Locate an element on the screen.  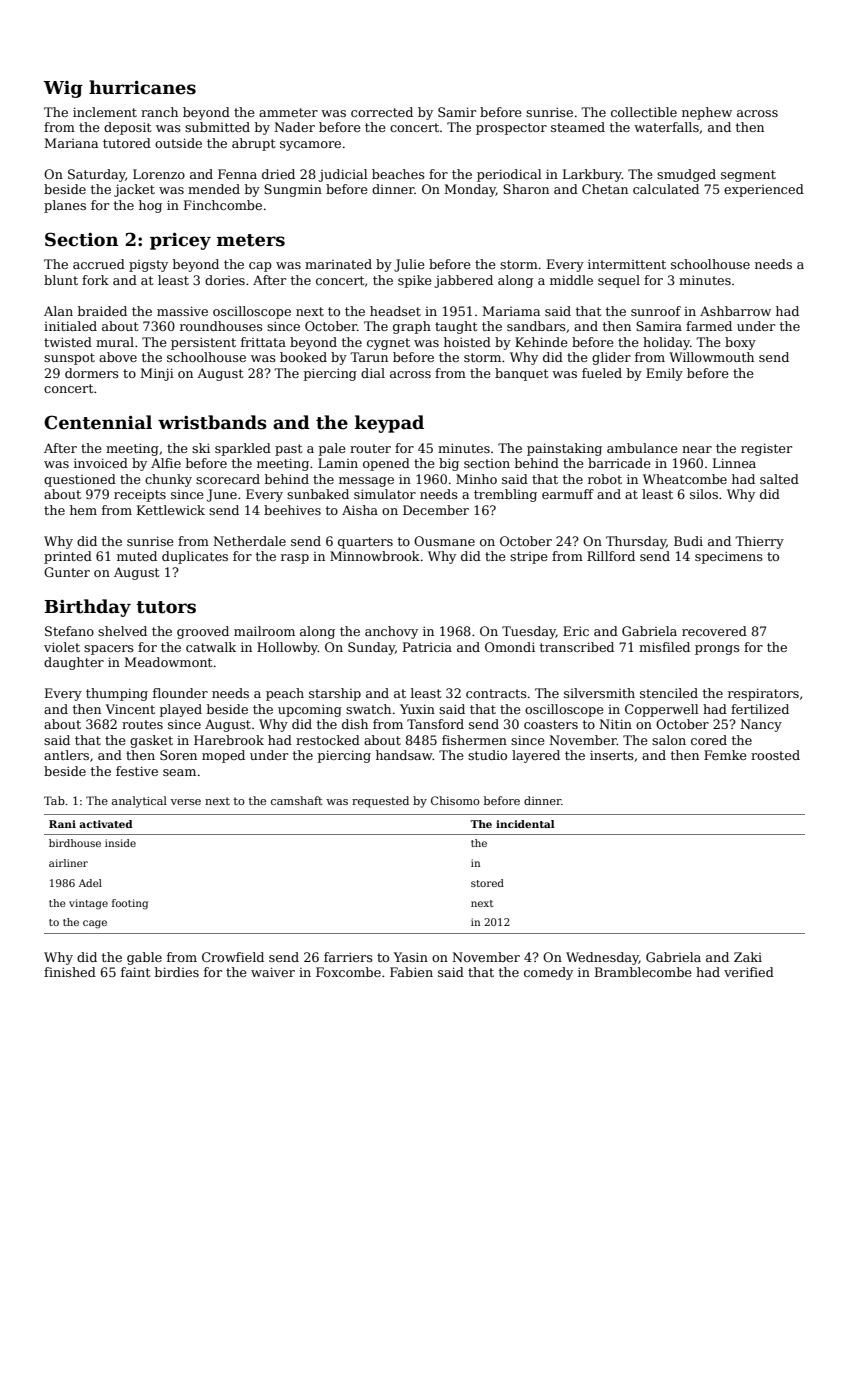
prospector is located at coordinates (511, 129).
